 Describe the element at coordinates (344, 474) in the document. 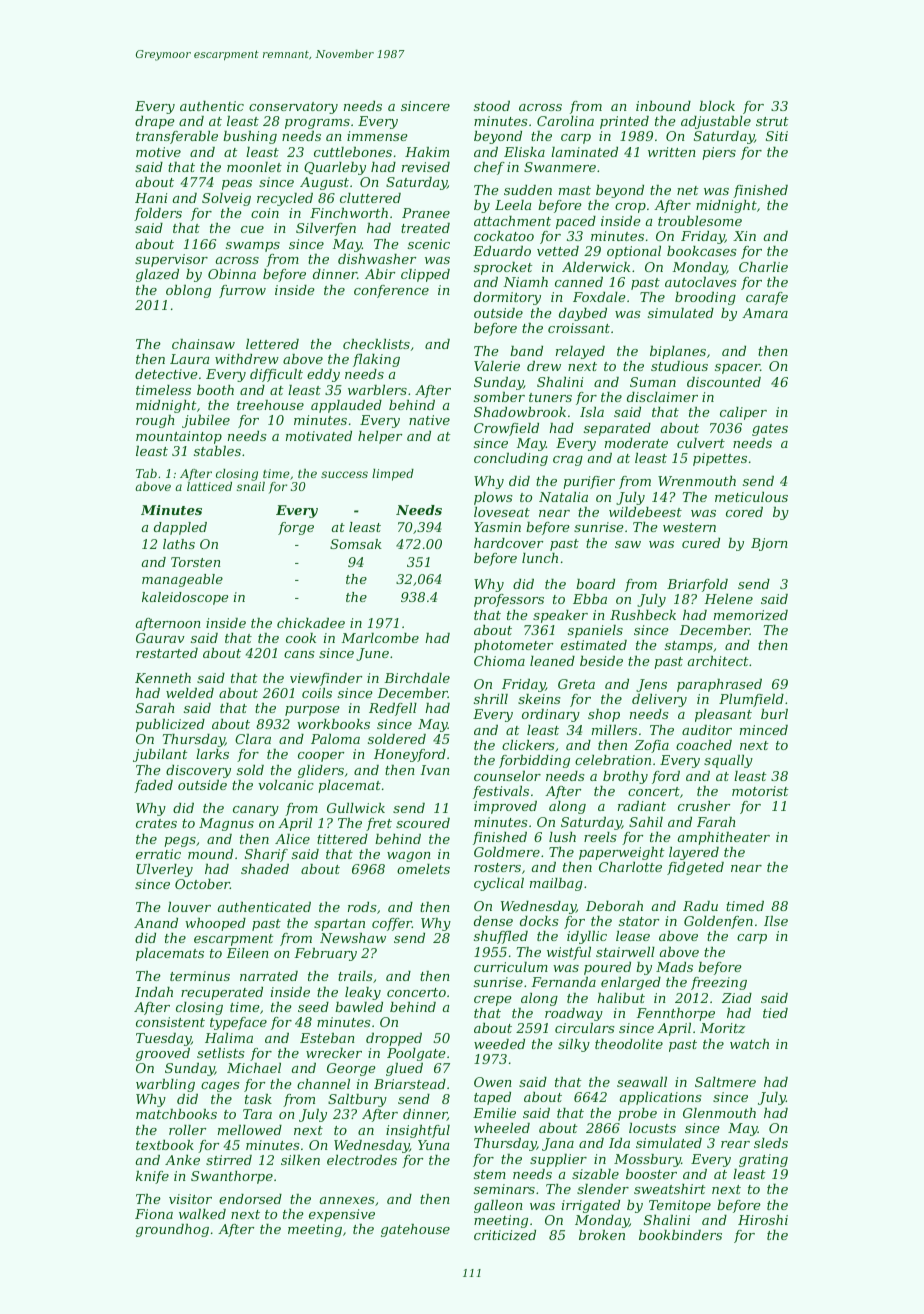

I see `success` at that location.
